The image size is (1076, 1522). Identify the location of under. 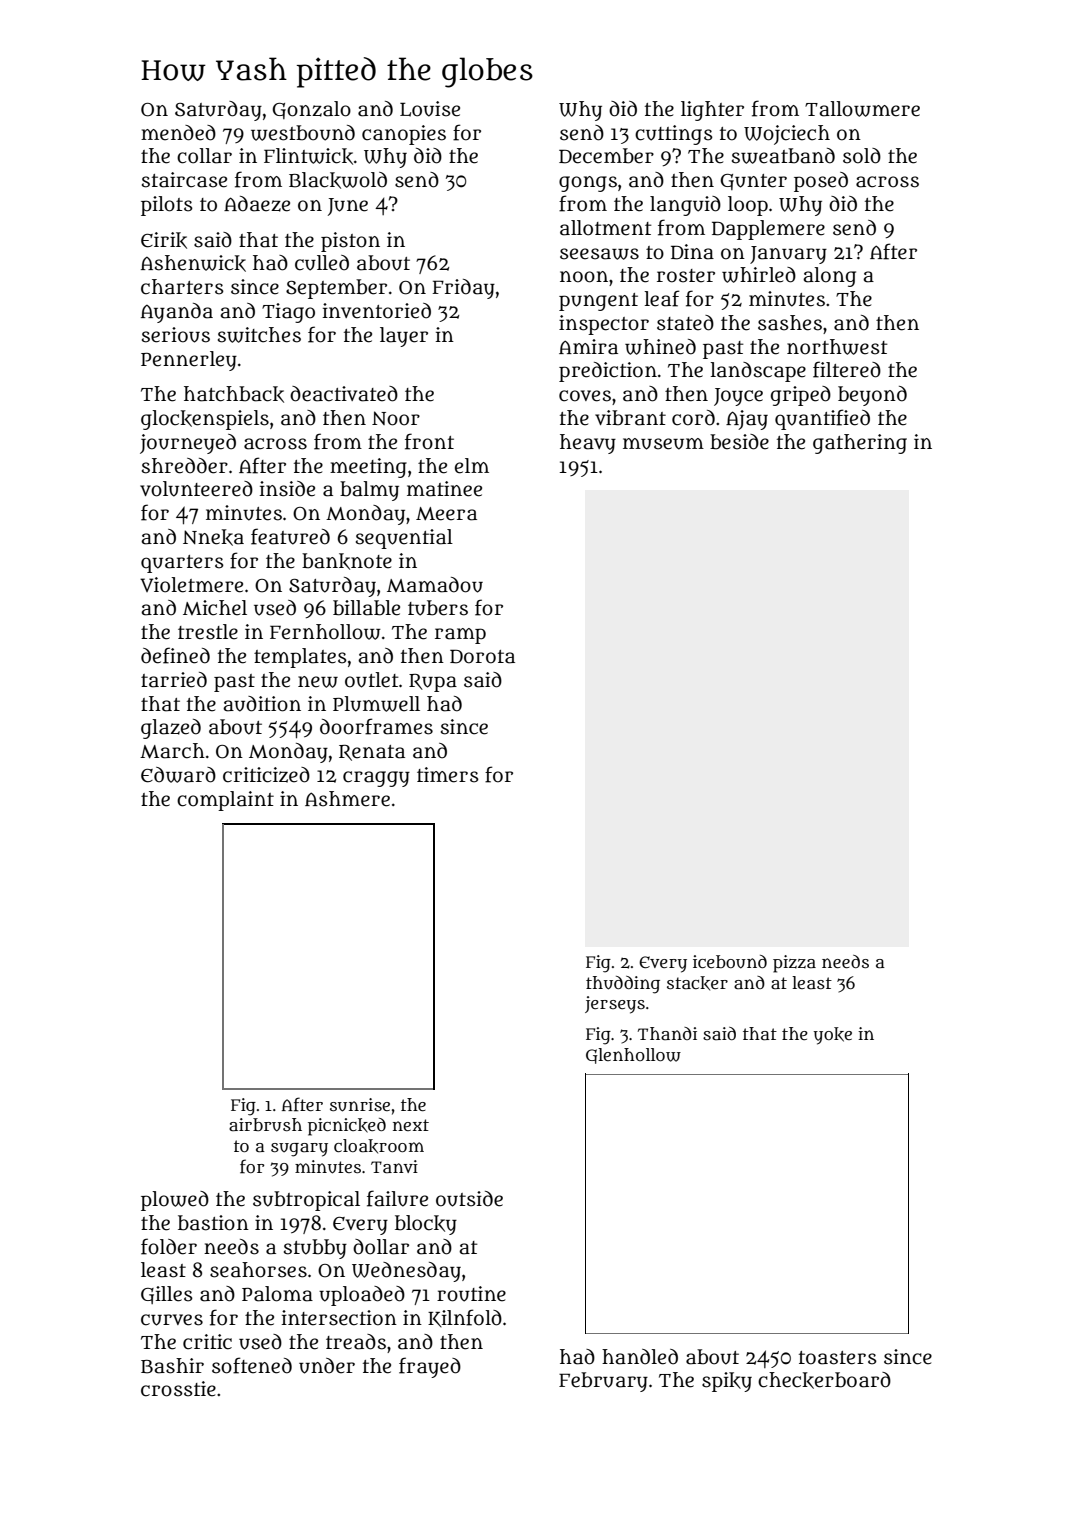
(327, 1366).
